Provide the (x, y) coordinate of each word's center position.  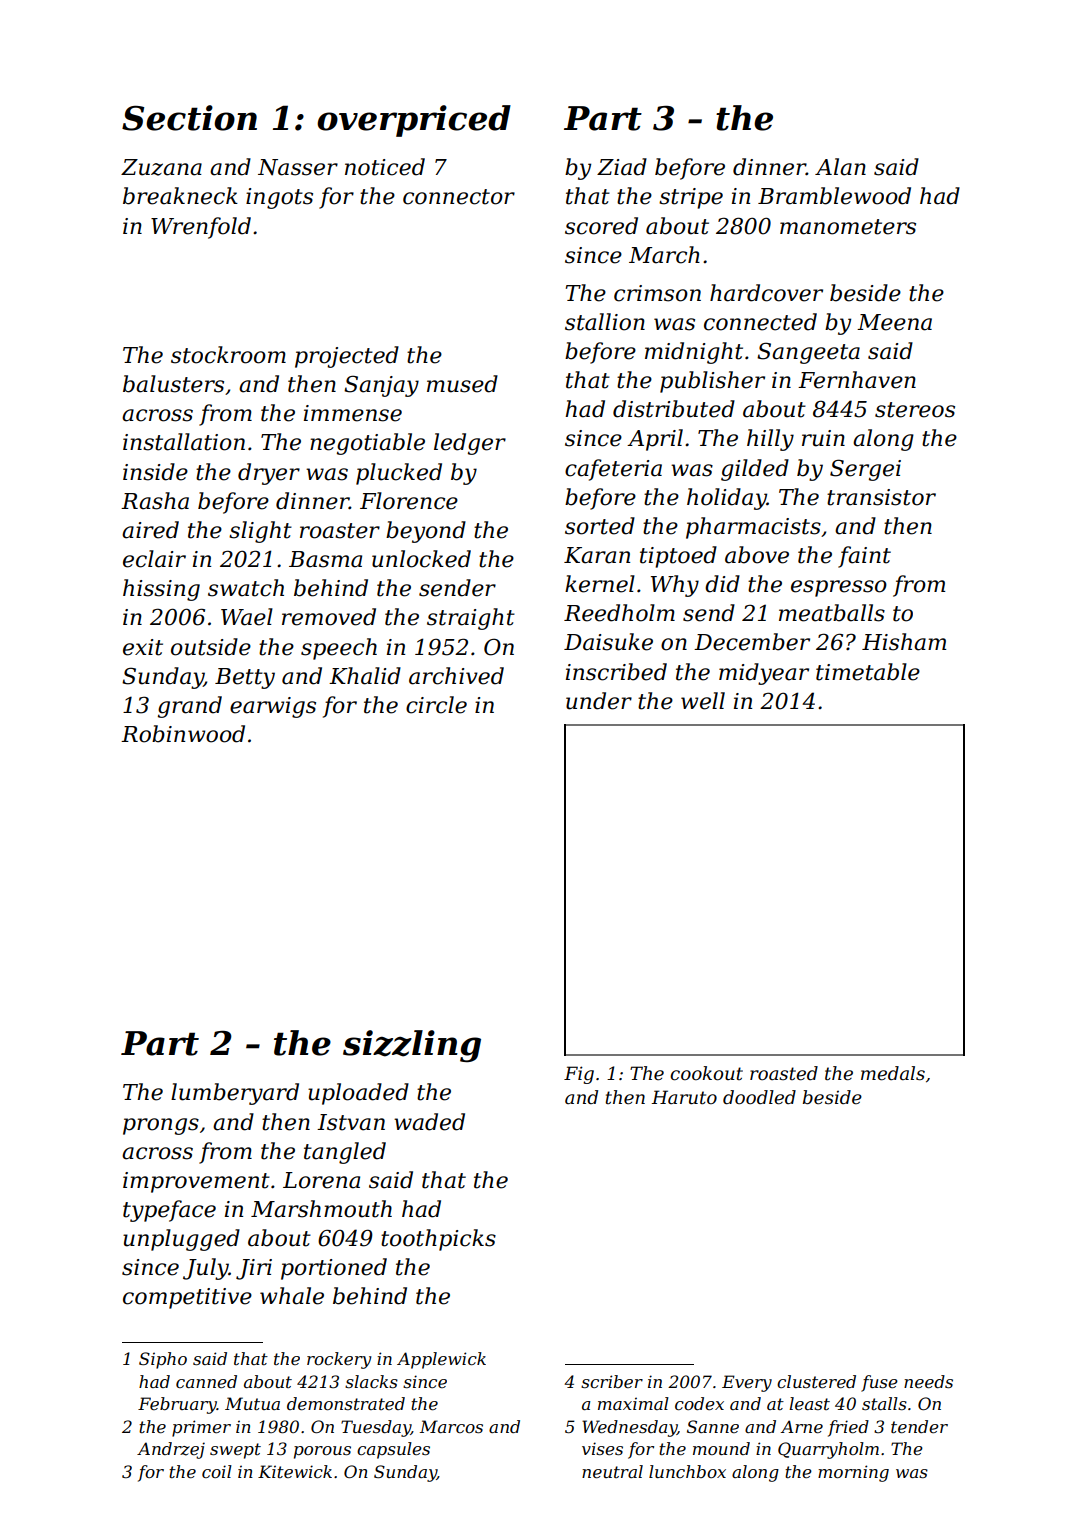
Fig (579, 1075)
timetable (868, 672)
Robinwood (183, 734)
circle (436, 705)
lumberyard (235, 1094)
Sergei (865, 470)
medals (893, 1073)
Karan (597, 555)
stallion (605, 322)
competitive (187, 1298)
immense (353, 413)
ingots (279, 198)
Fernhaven (857, 380)
